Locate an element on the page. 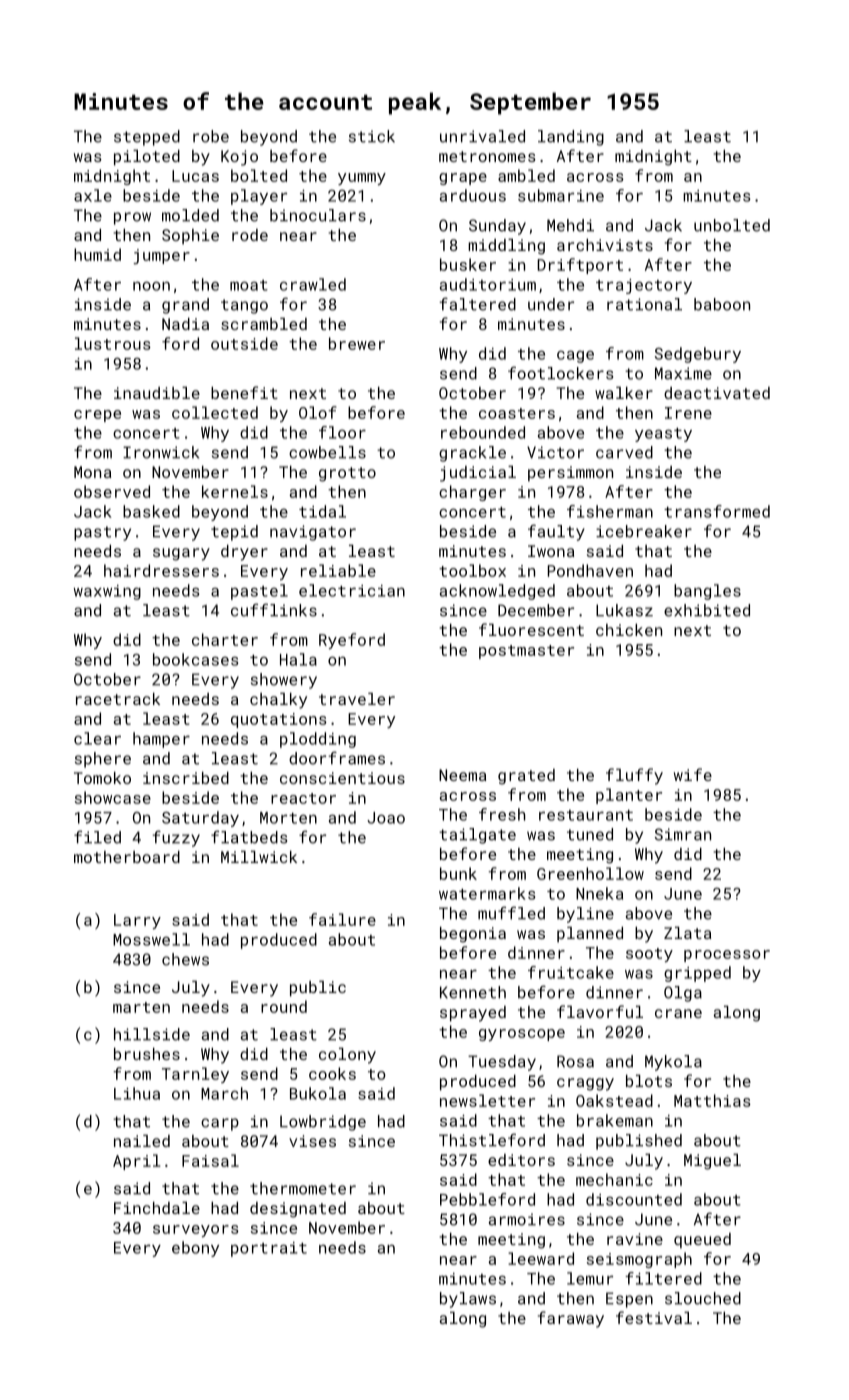 This document has width=849, height=1400. carp is located at coordinates (220, 1124).
